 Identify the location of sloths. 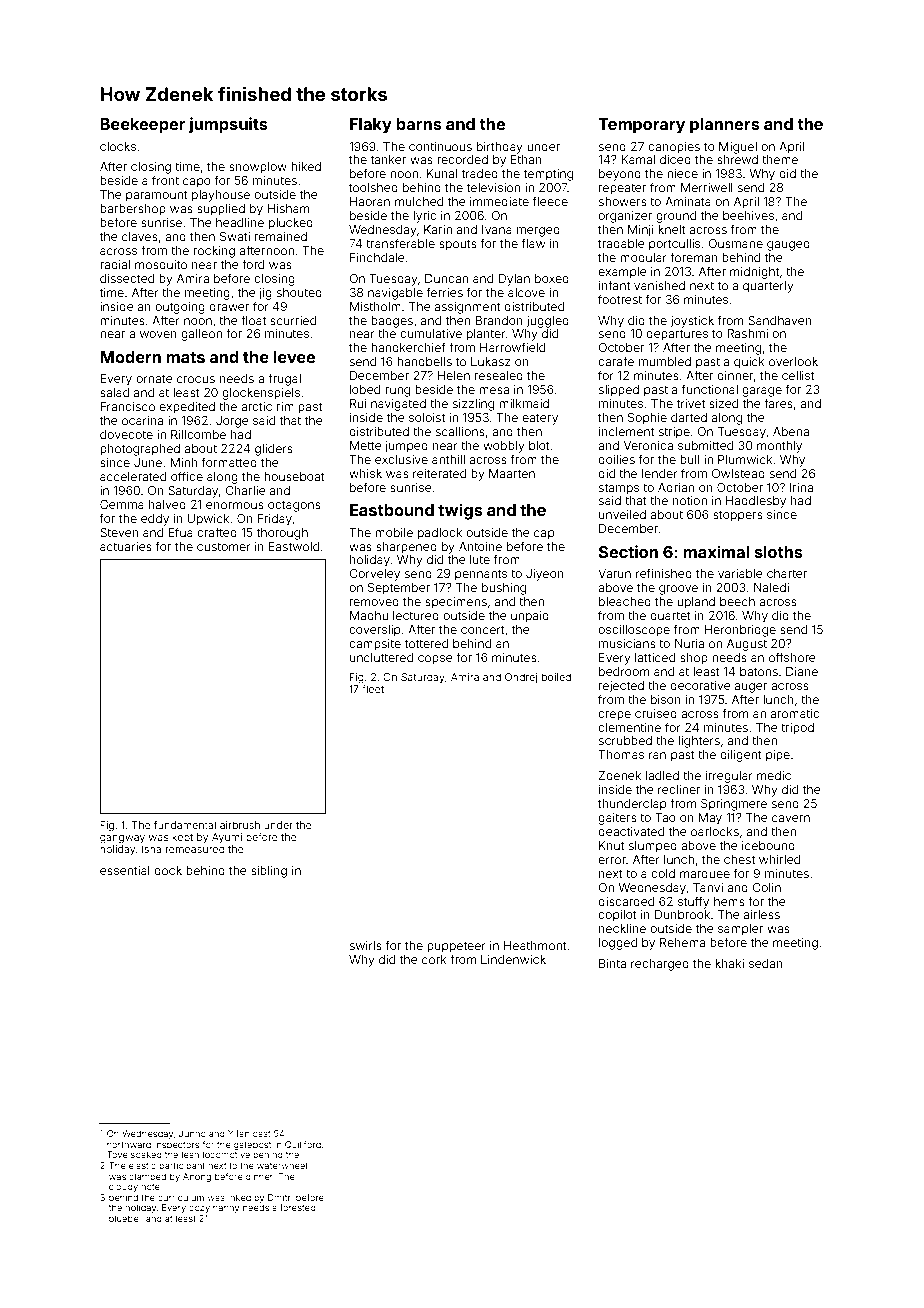
(779, 552).
